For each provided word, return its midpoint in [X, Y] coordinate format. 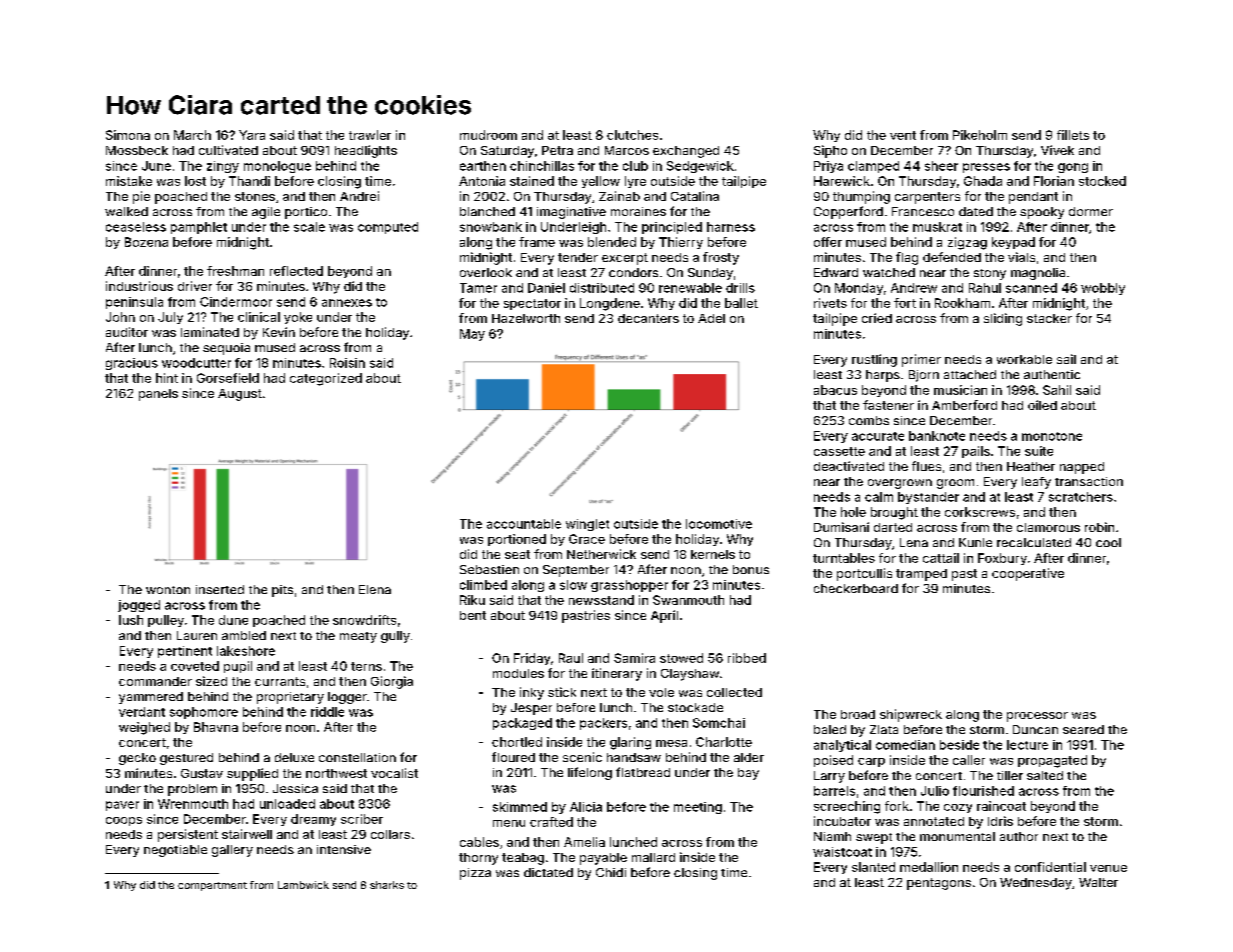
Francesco [923, 211]
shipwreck [911, 715]
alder [749, 757]
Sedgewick [700, 167]
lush [131, 620]
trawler [370, 135]
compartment [212, 886]
